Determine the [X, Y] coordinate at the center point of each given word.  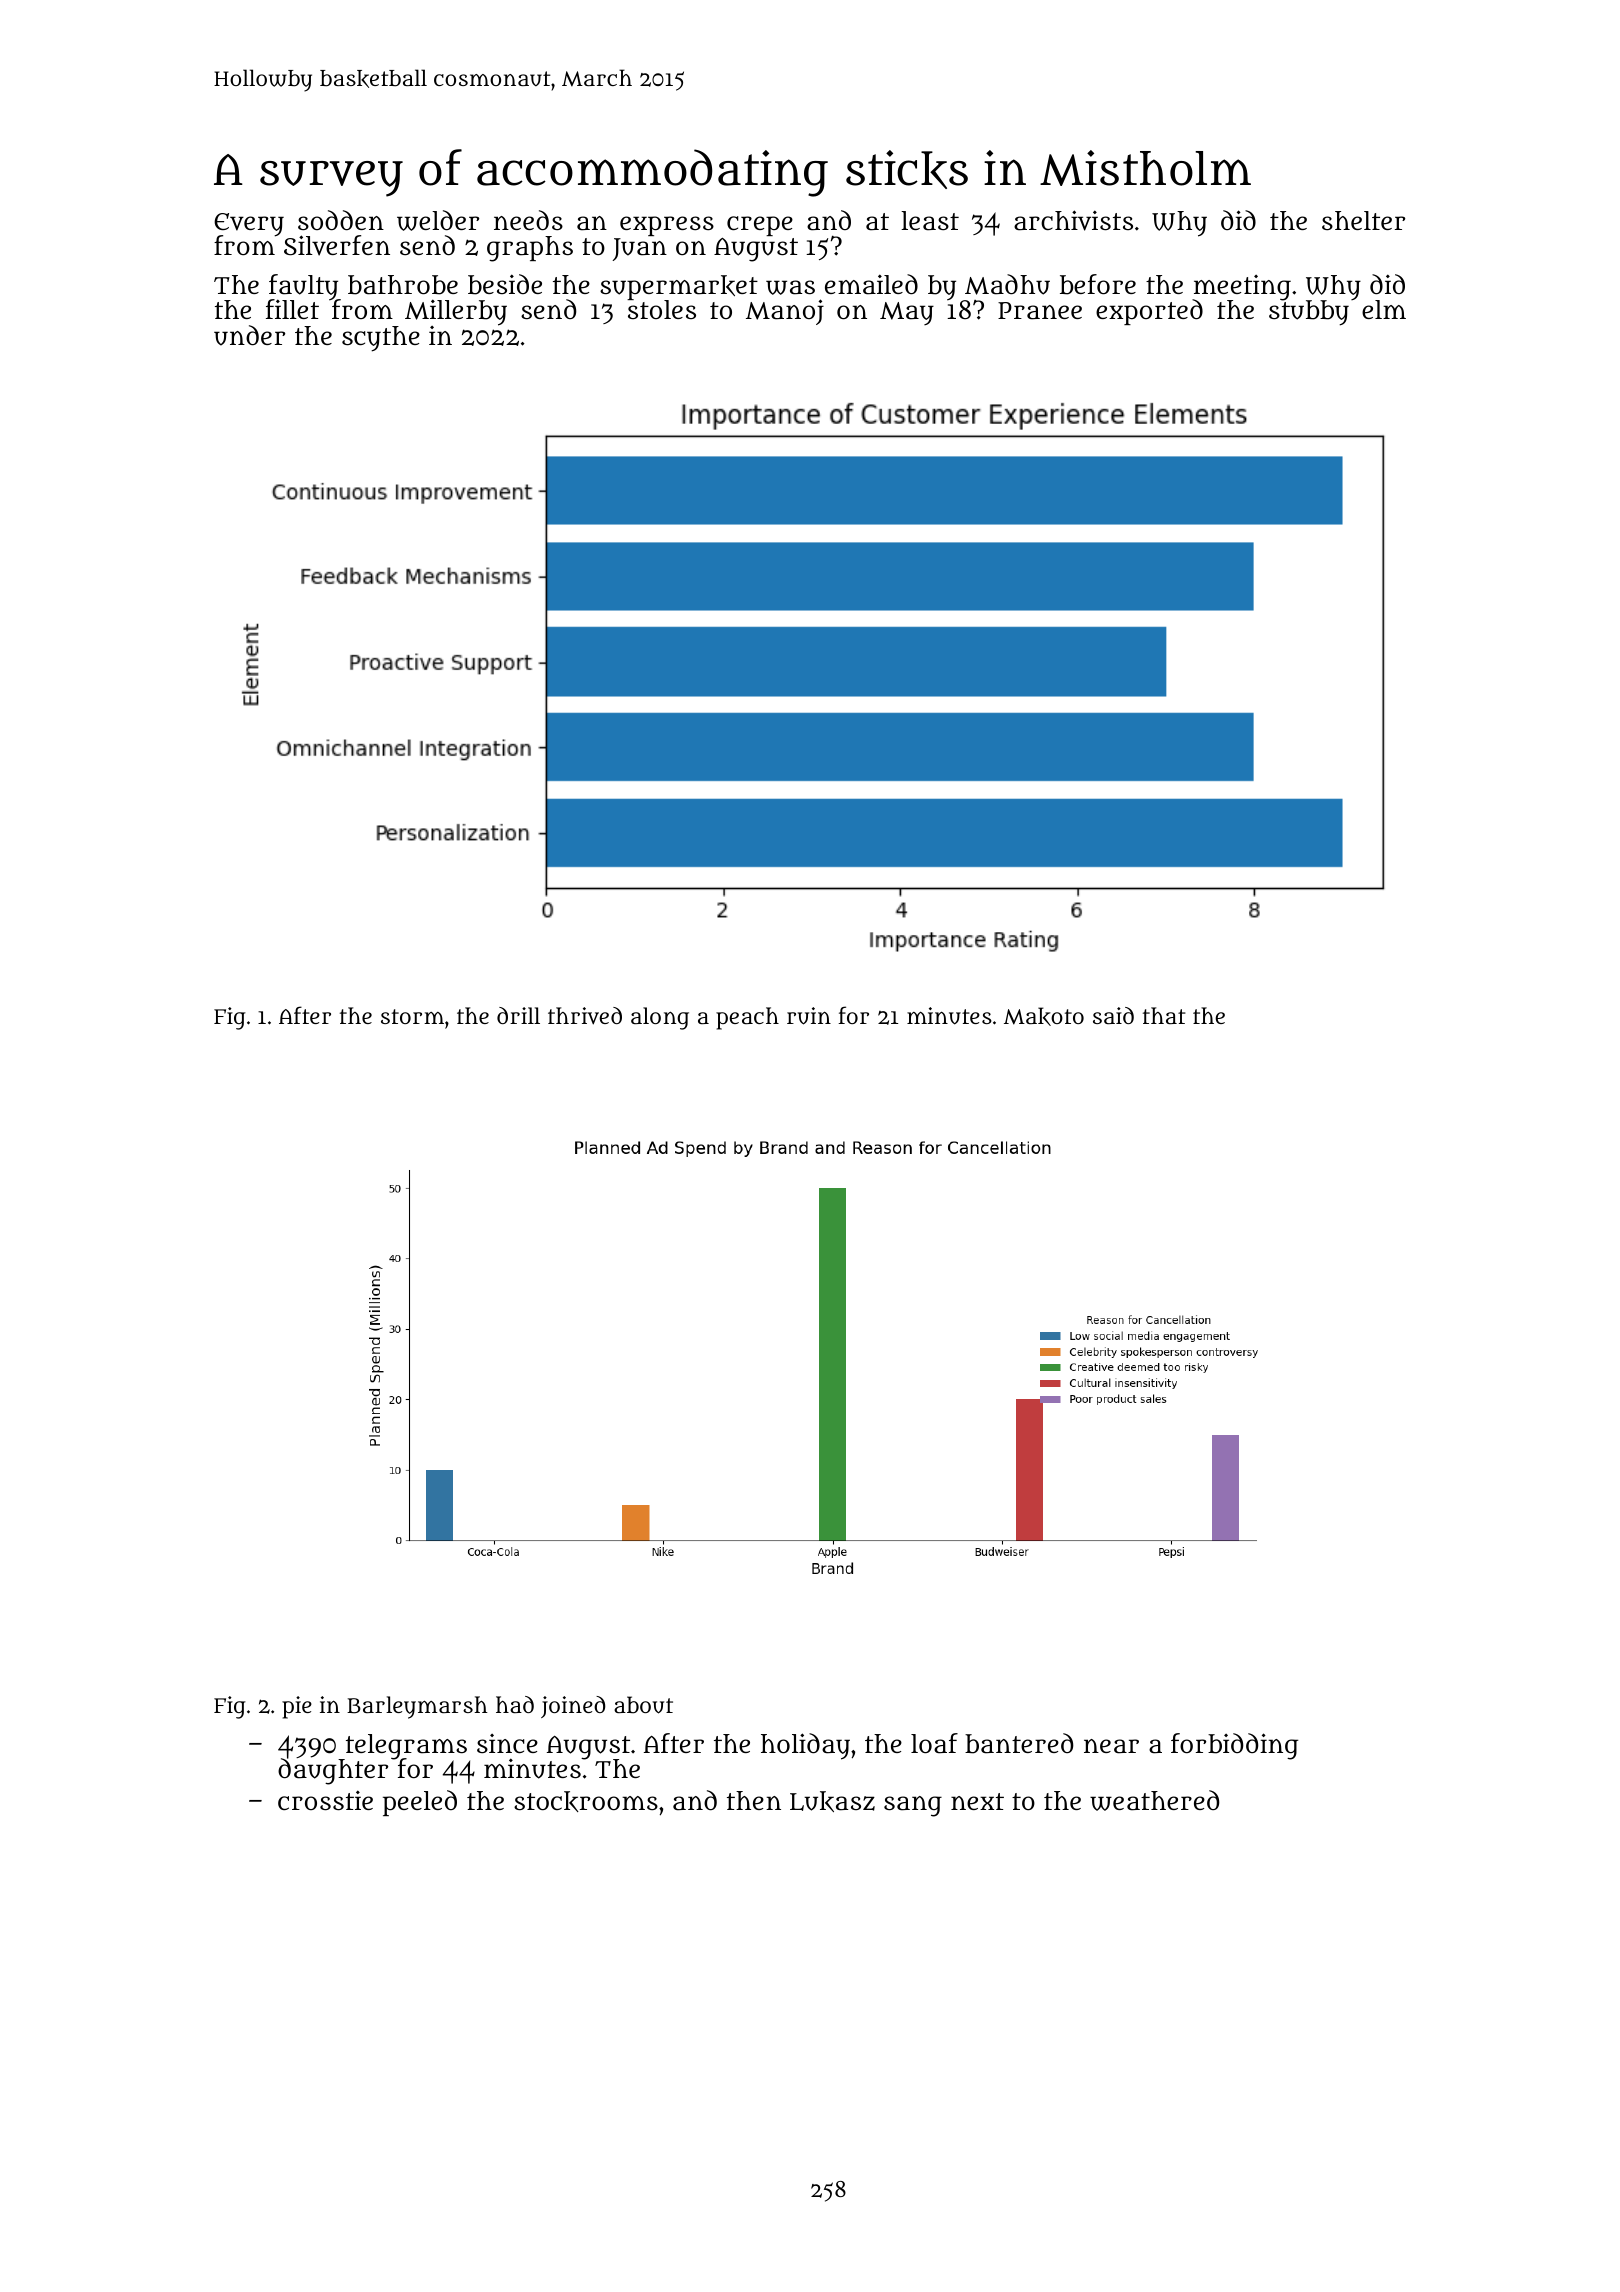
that [1164, 1015]
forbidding [1234, 1746]
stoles [662, 309]
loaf [934, 1743]
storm [412, 1016]
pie [297, 1707]
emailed [871, 284]
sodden [341, 220]
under [249, 335]
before [1098, 284]
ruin [809, 1016]
